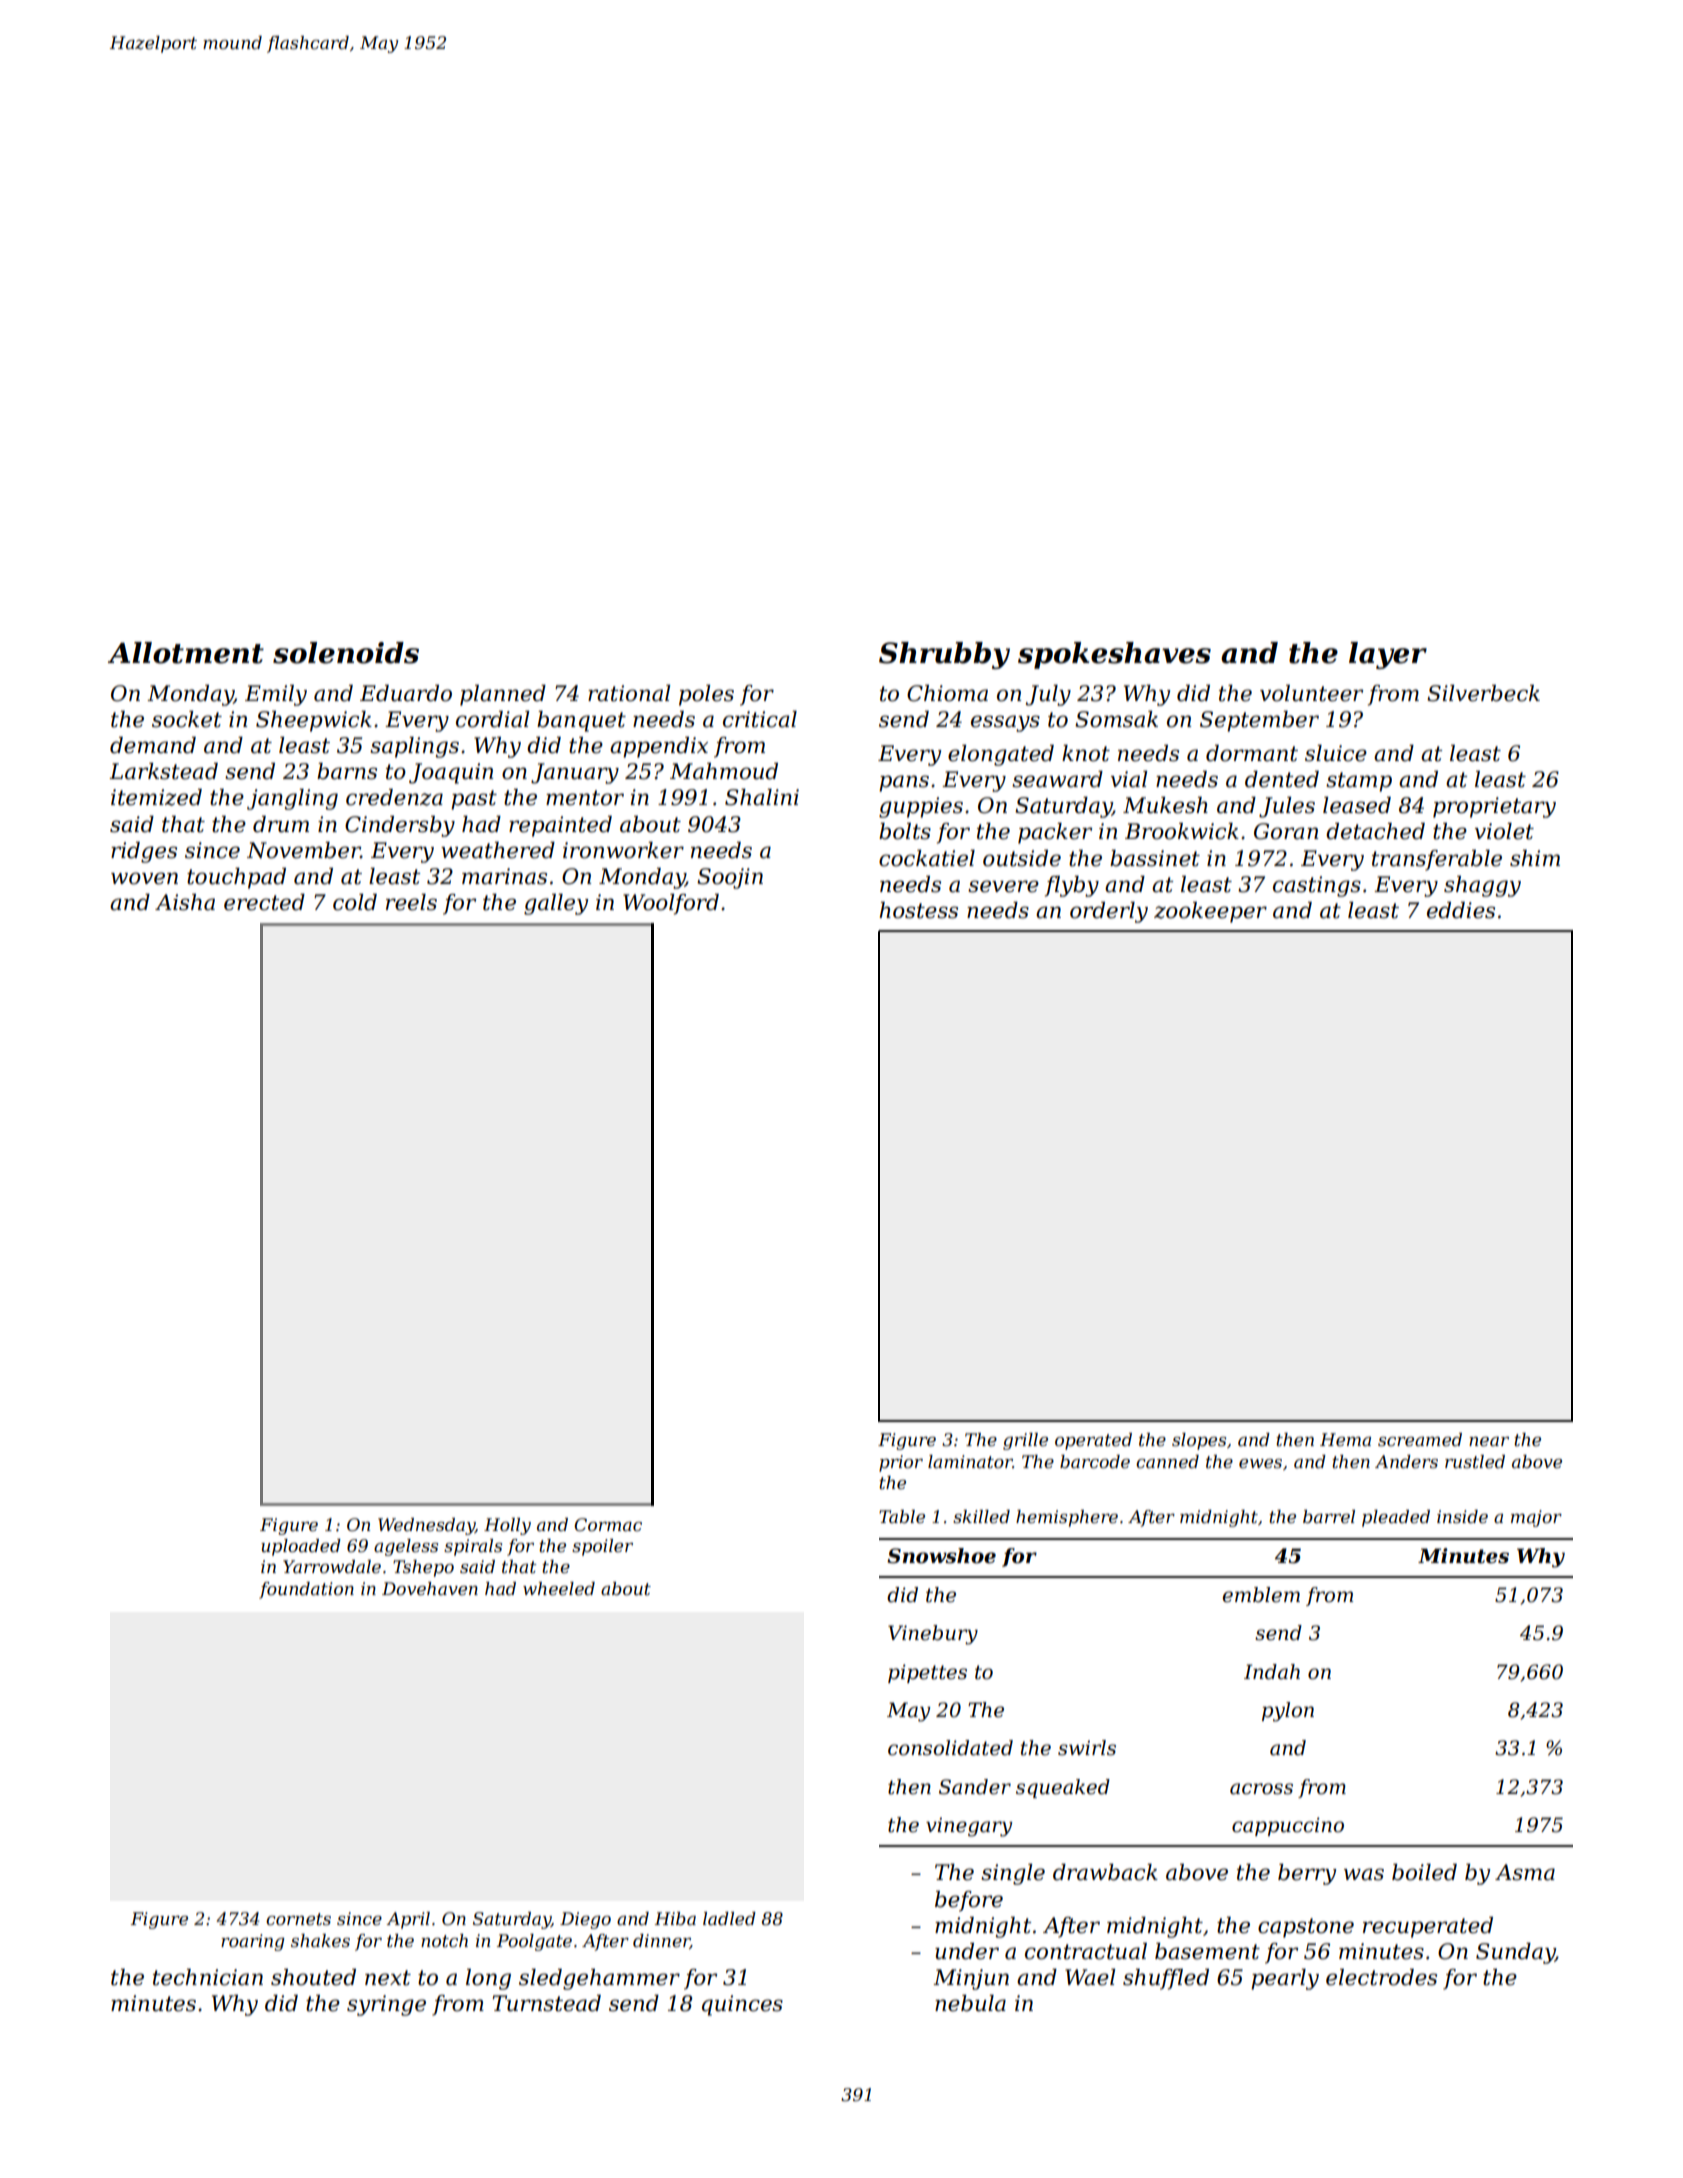  What do you see at coordinates (1063, 1788) in the screenshot?
I see `squeaked` at bounding box center [1063, 1788].
